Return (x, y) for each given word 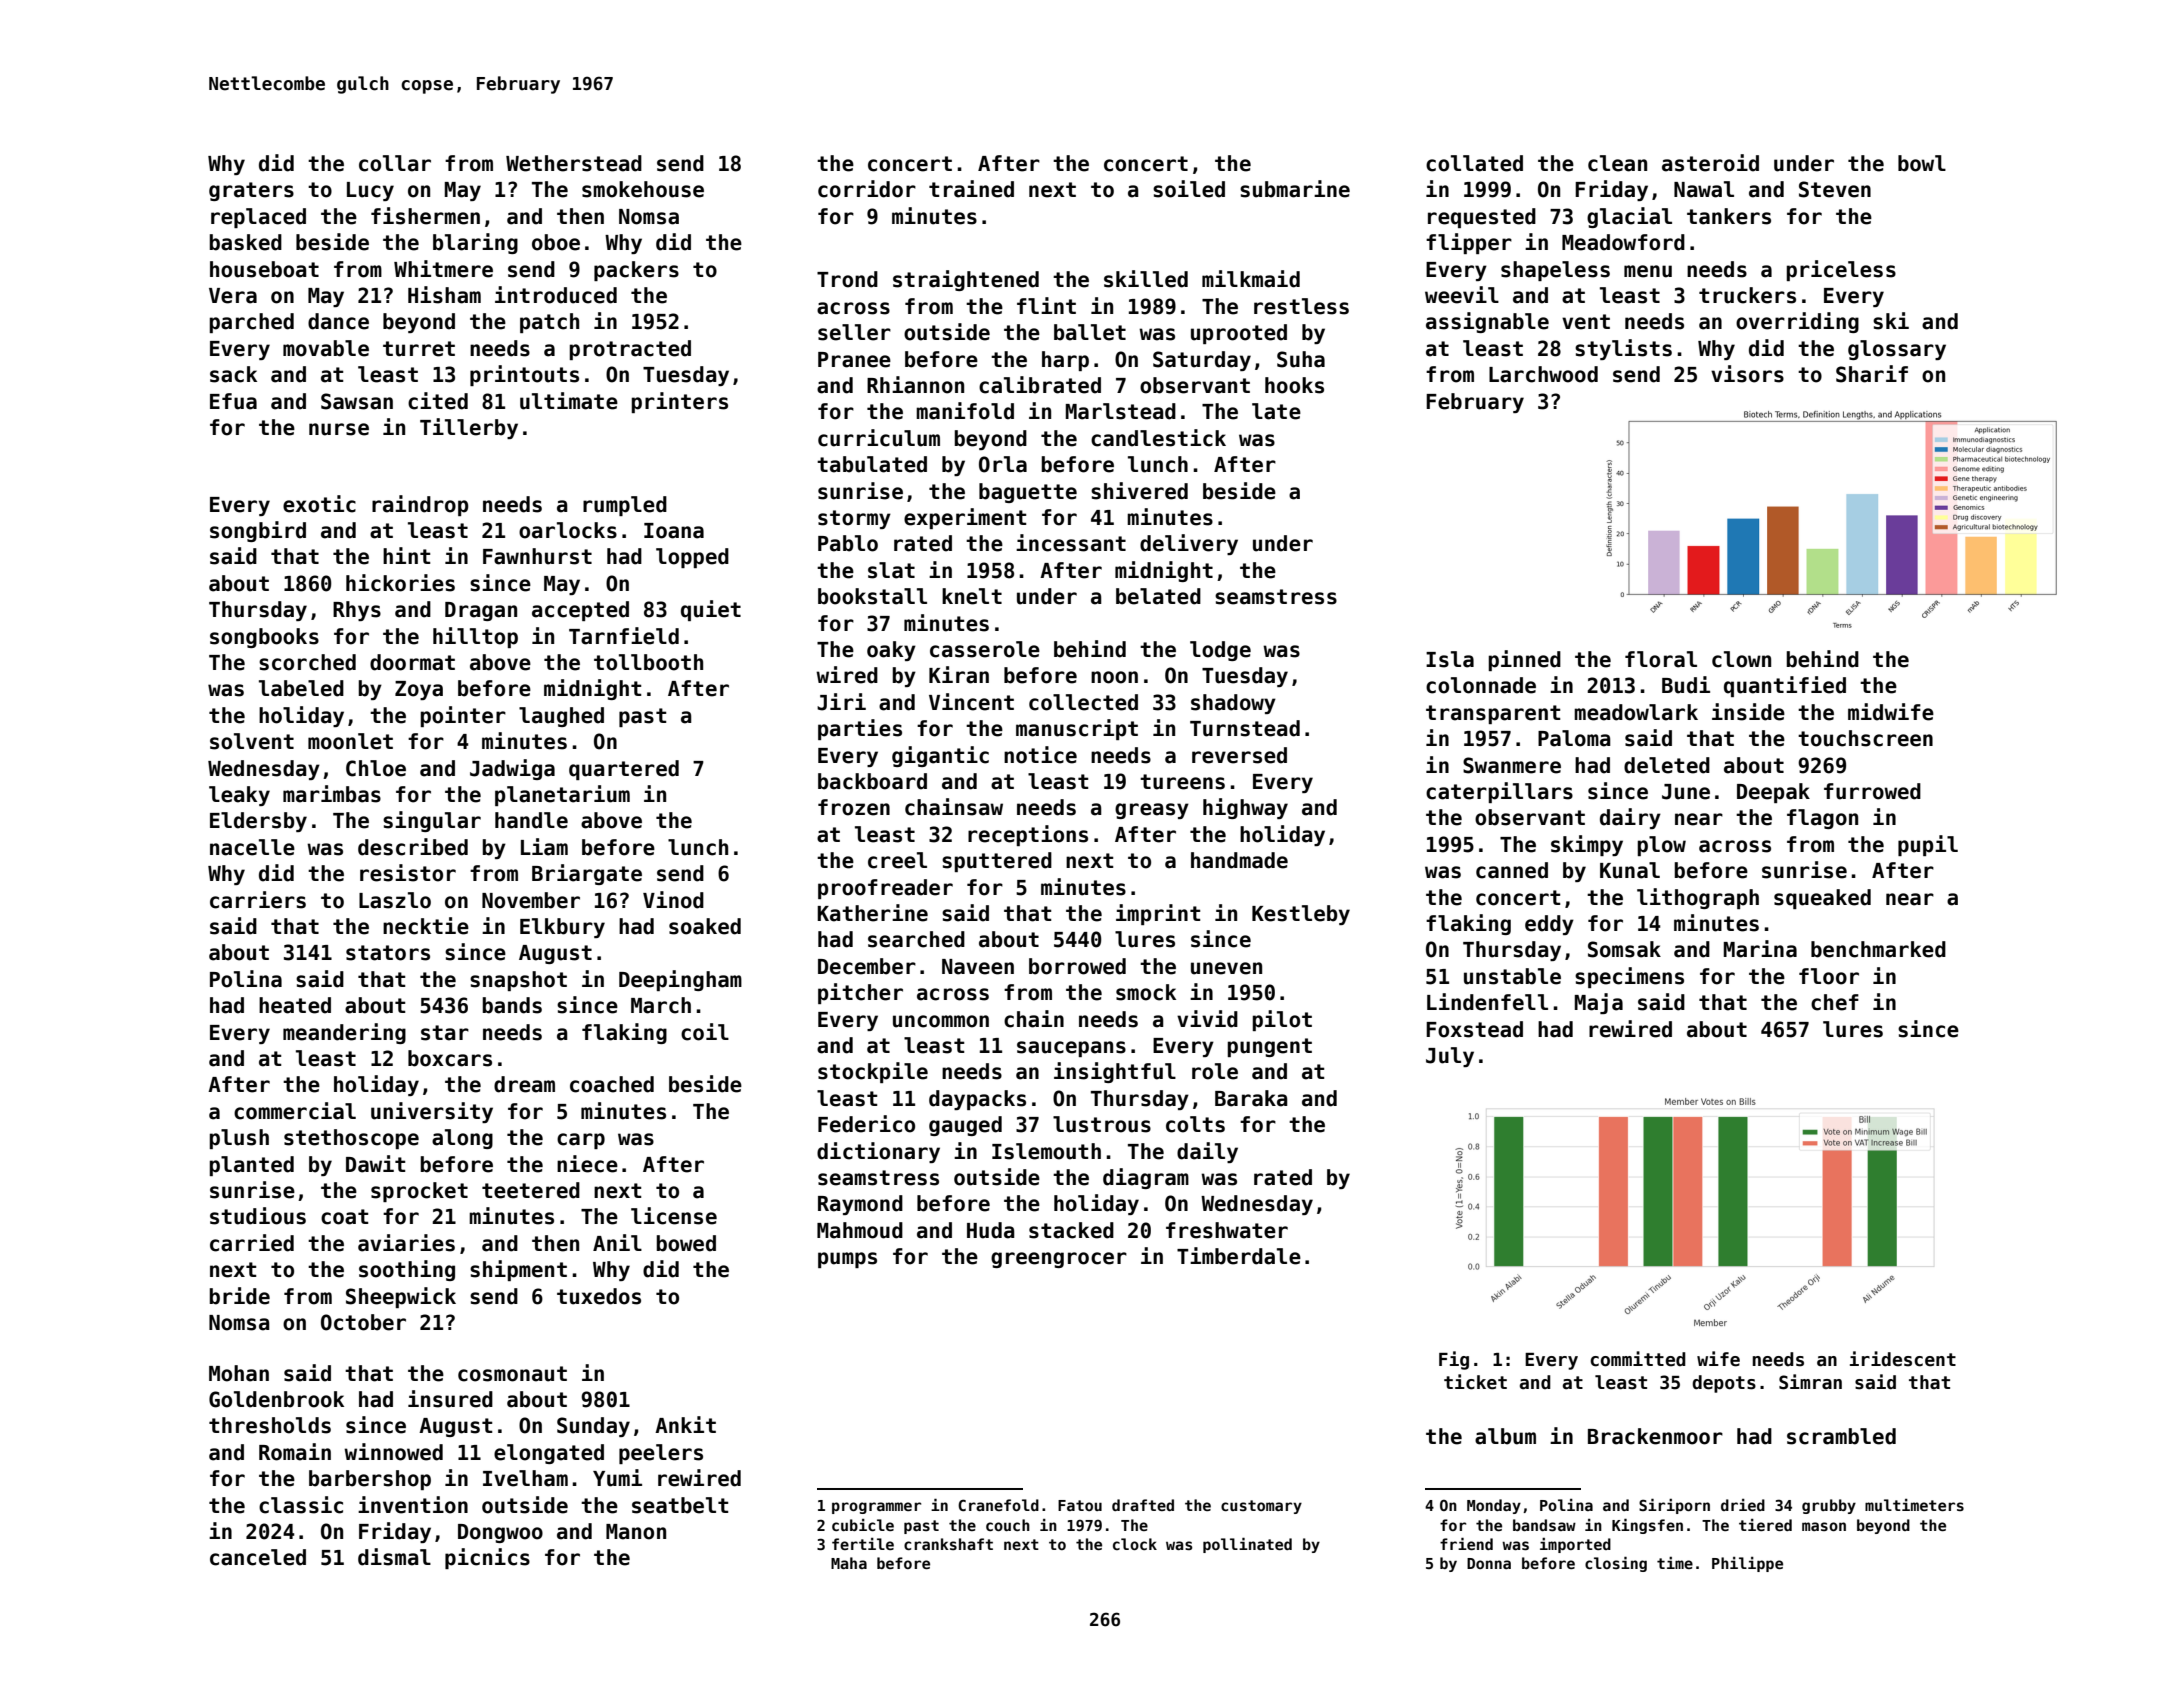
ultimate (569, 401)
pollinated (1247, 1545)
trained (971, 189)
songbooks (264, 638)
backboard (872, 781)
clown (1741, 659)
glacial (1629, 217)
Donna (1489, 1563)
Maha (849, 1563)
